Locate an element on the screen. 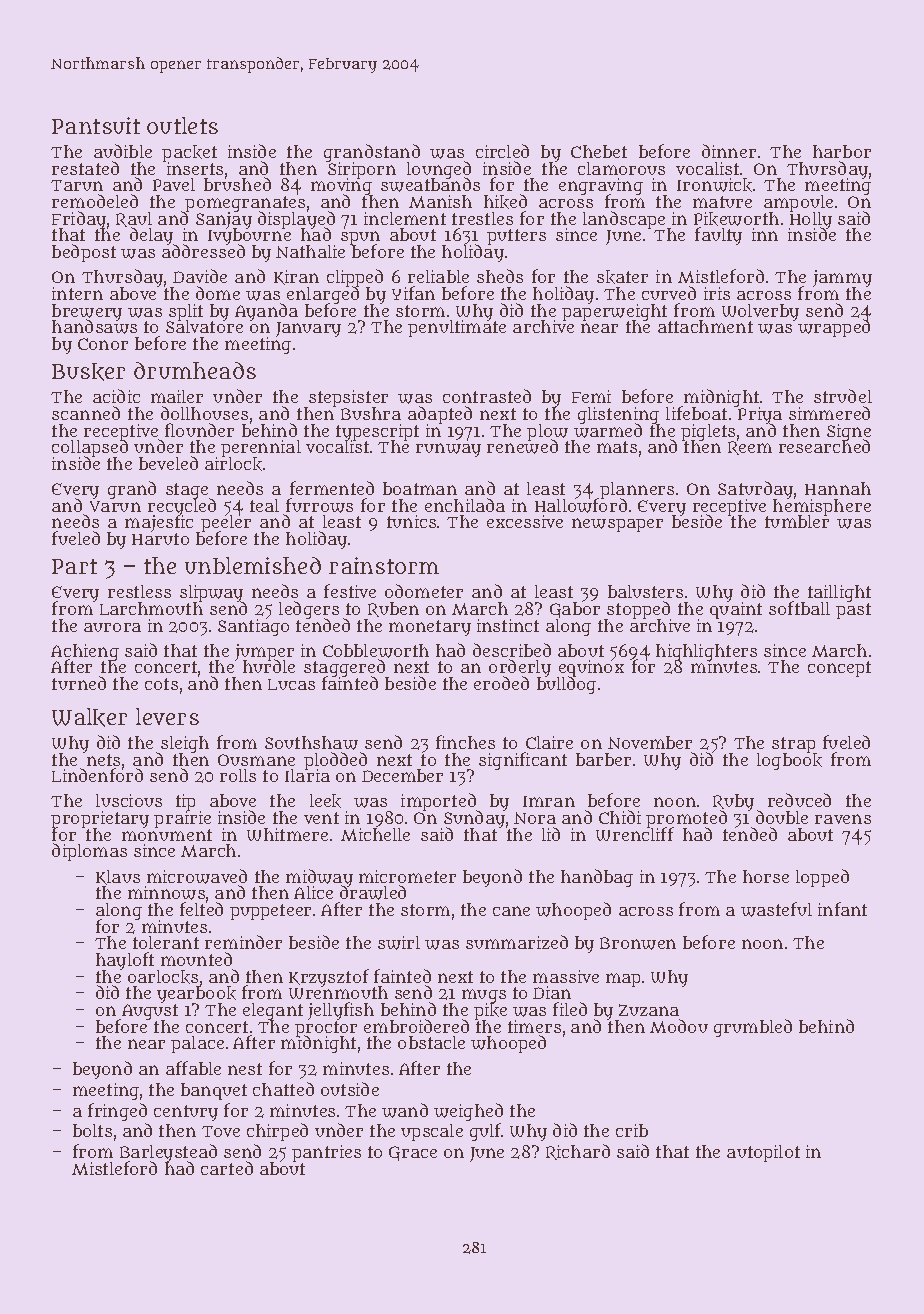 This screenshot has height=1314, width=924. finches is located at coordinates (465, 742).
